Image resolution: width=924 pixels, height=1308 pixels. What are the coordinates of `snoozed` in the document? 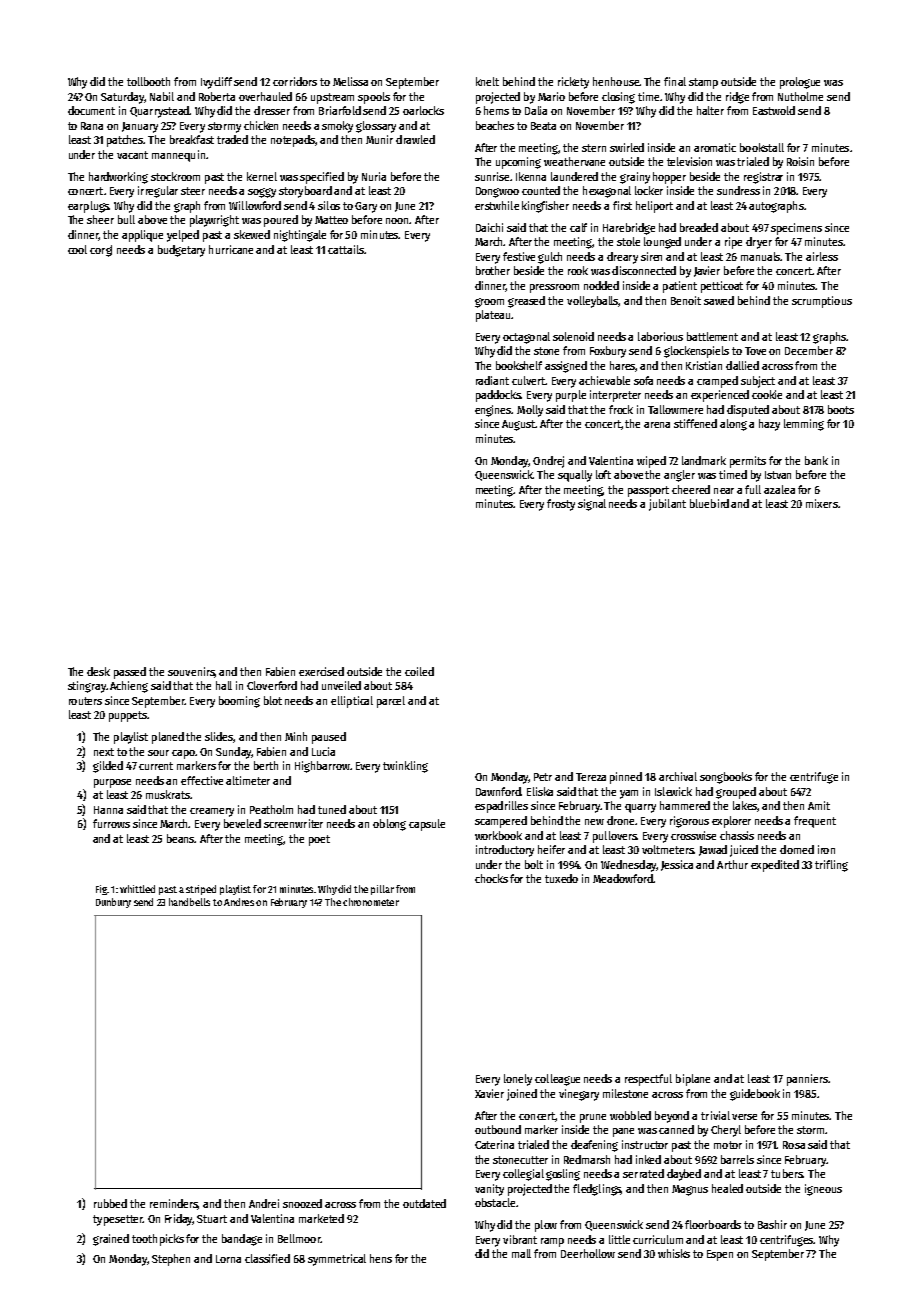 It's located at (302, 1203).
